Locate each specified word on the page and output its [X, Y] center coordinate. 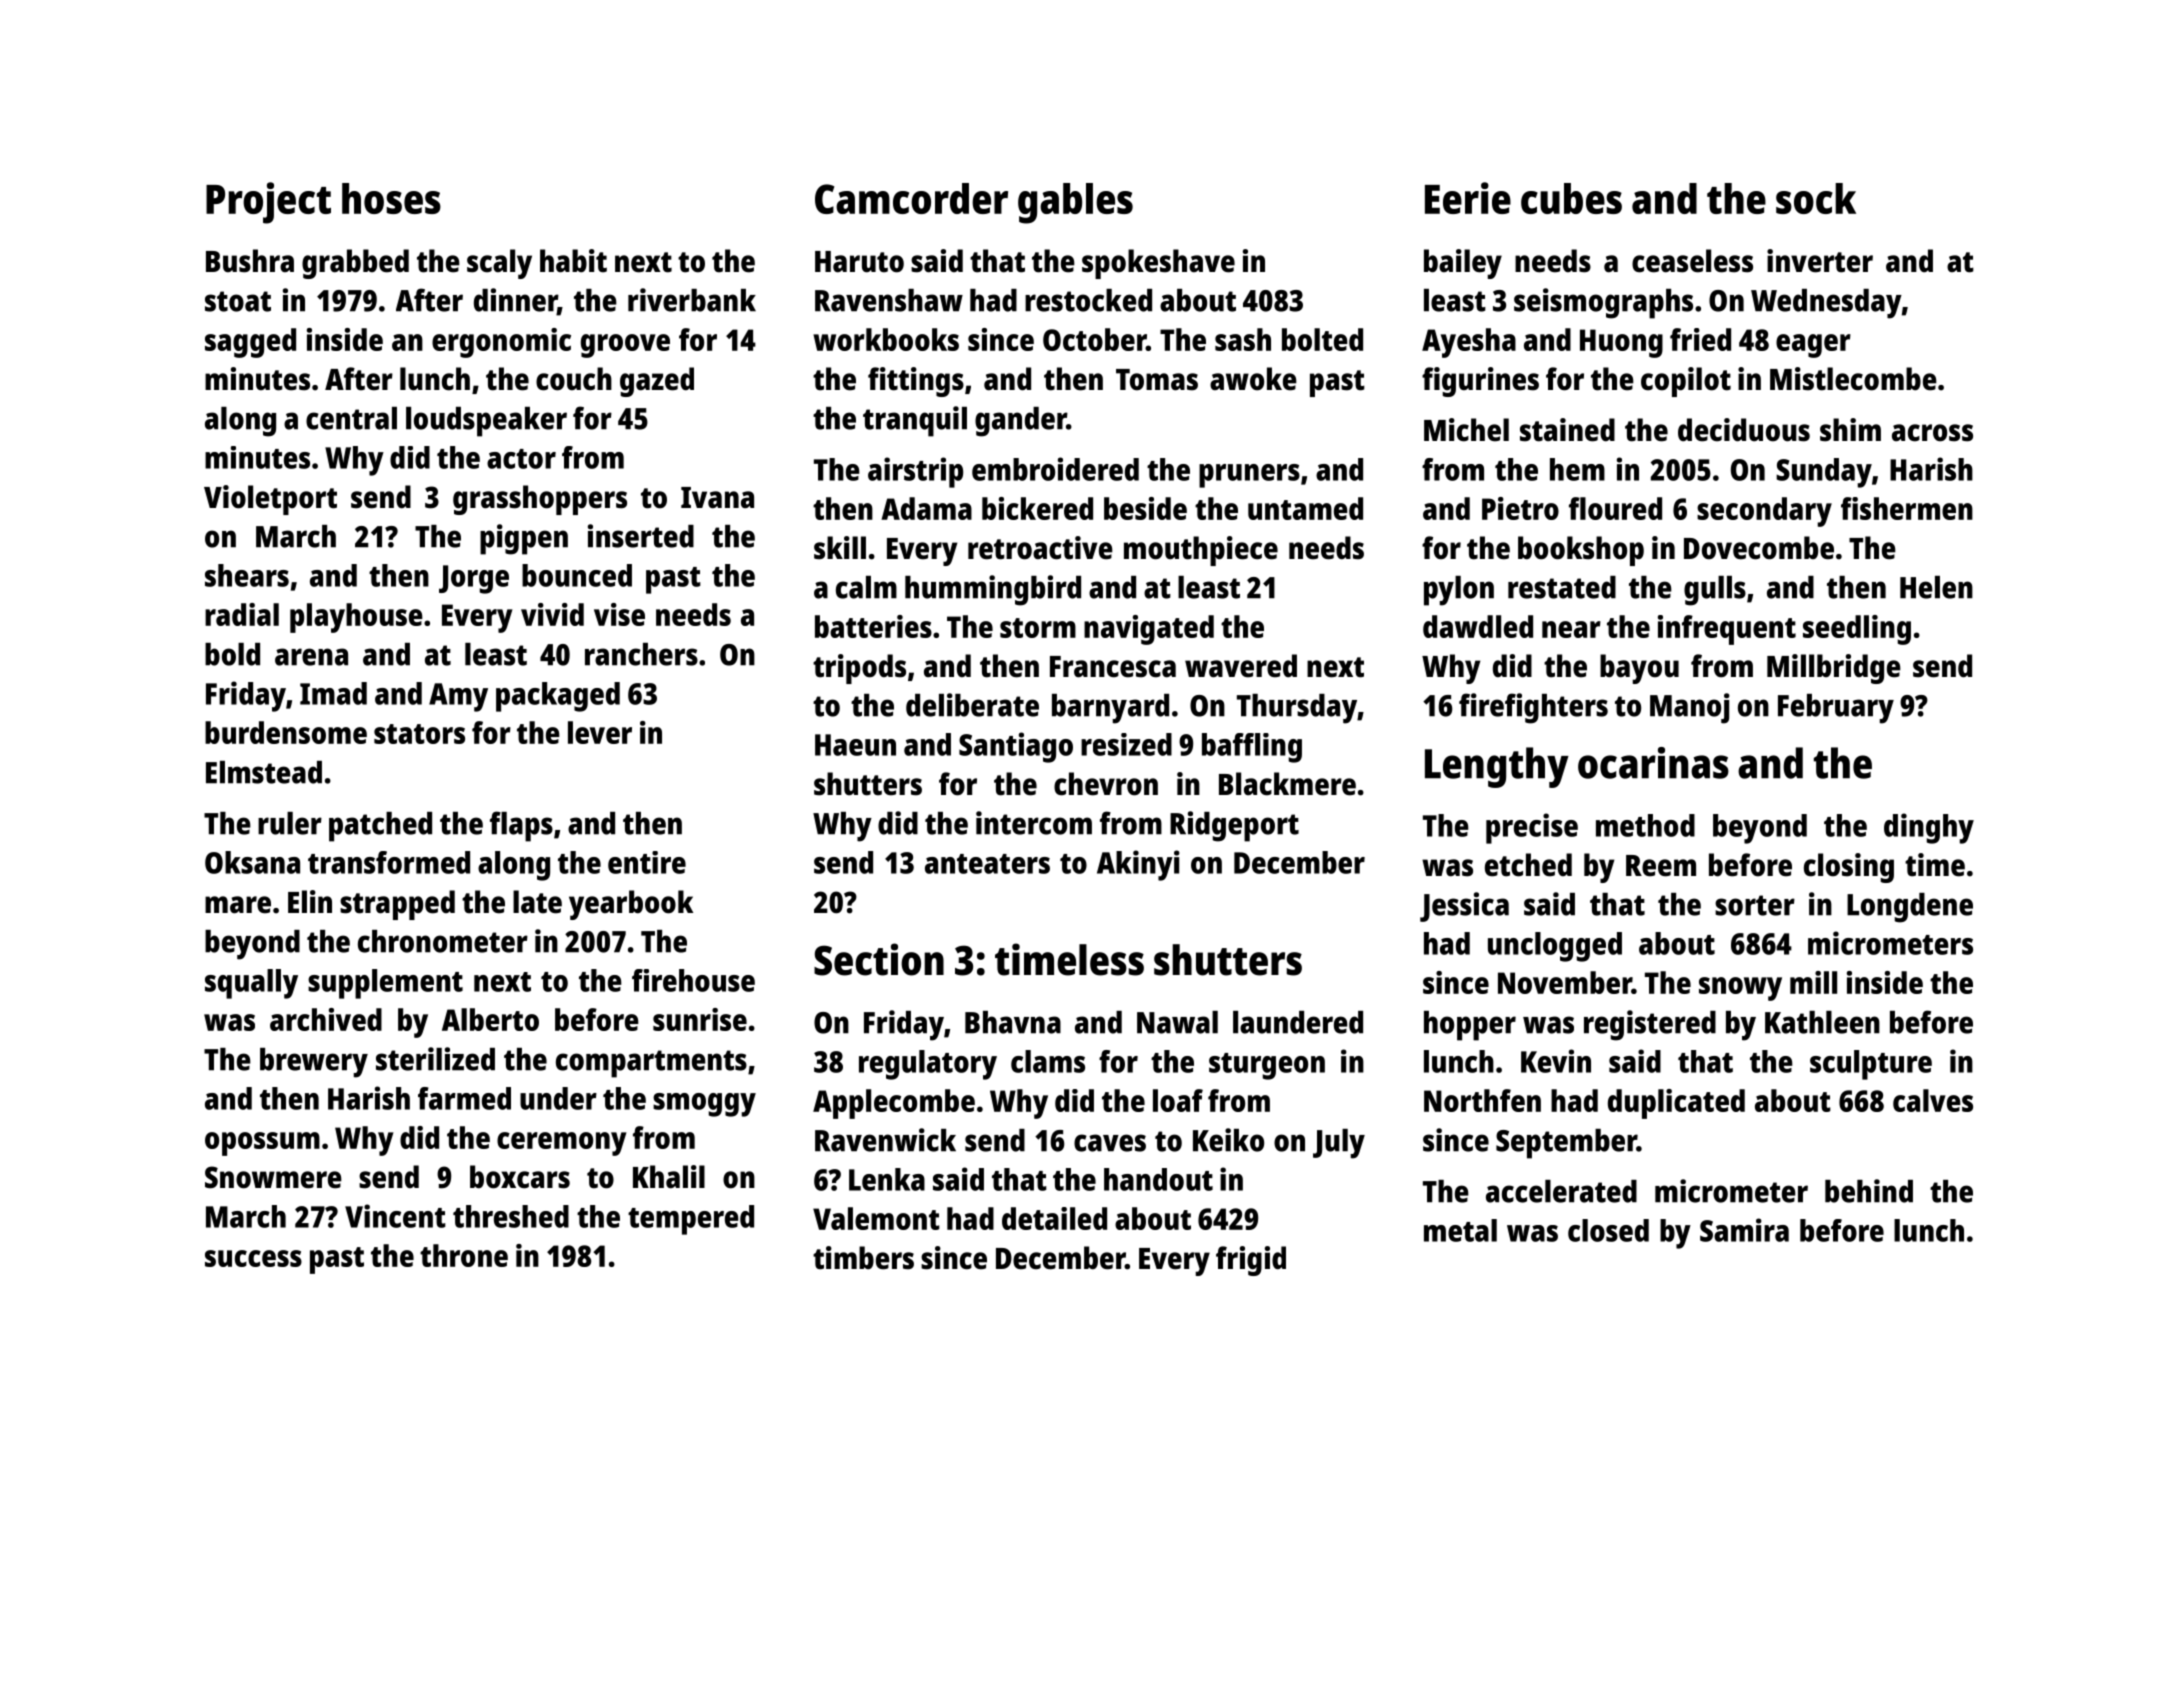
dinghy [1929, 828]
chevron [1106, 784]
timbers [863, 1258]
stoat [238, 301]
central [351, 418]
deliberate [972, 705]
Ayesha [1469, 343]
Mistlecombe [1853, 379]
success [253, 1258]
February [1836, 709]
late [537, 902]
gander [1020, 422]
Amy [458, 697]
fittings [916, 382]
